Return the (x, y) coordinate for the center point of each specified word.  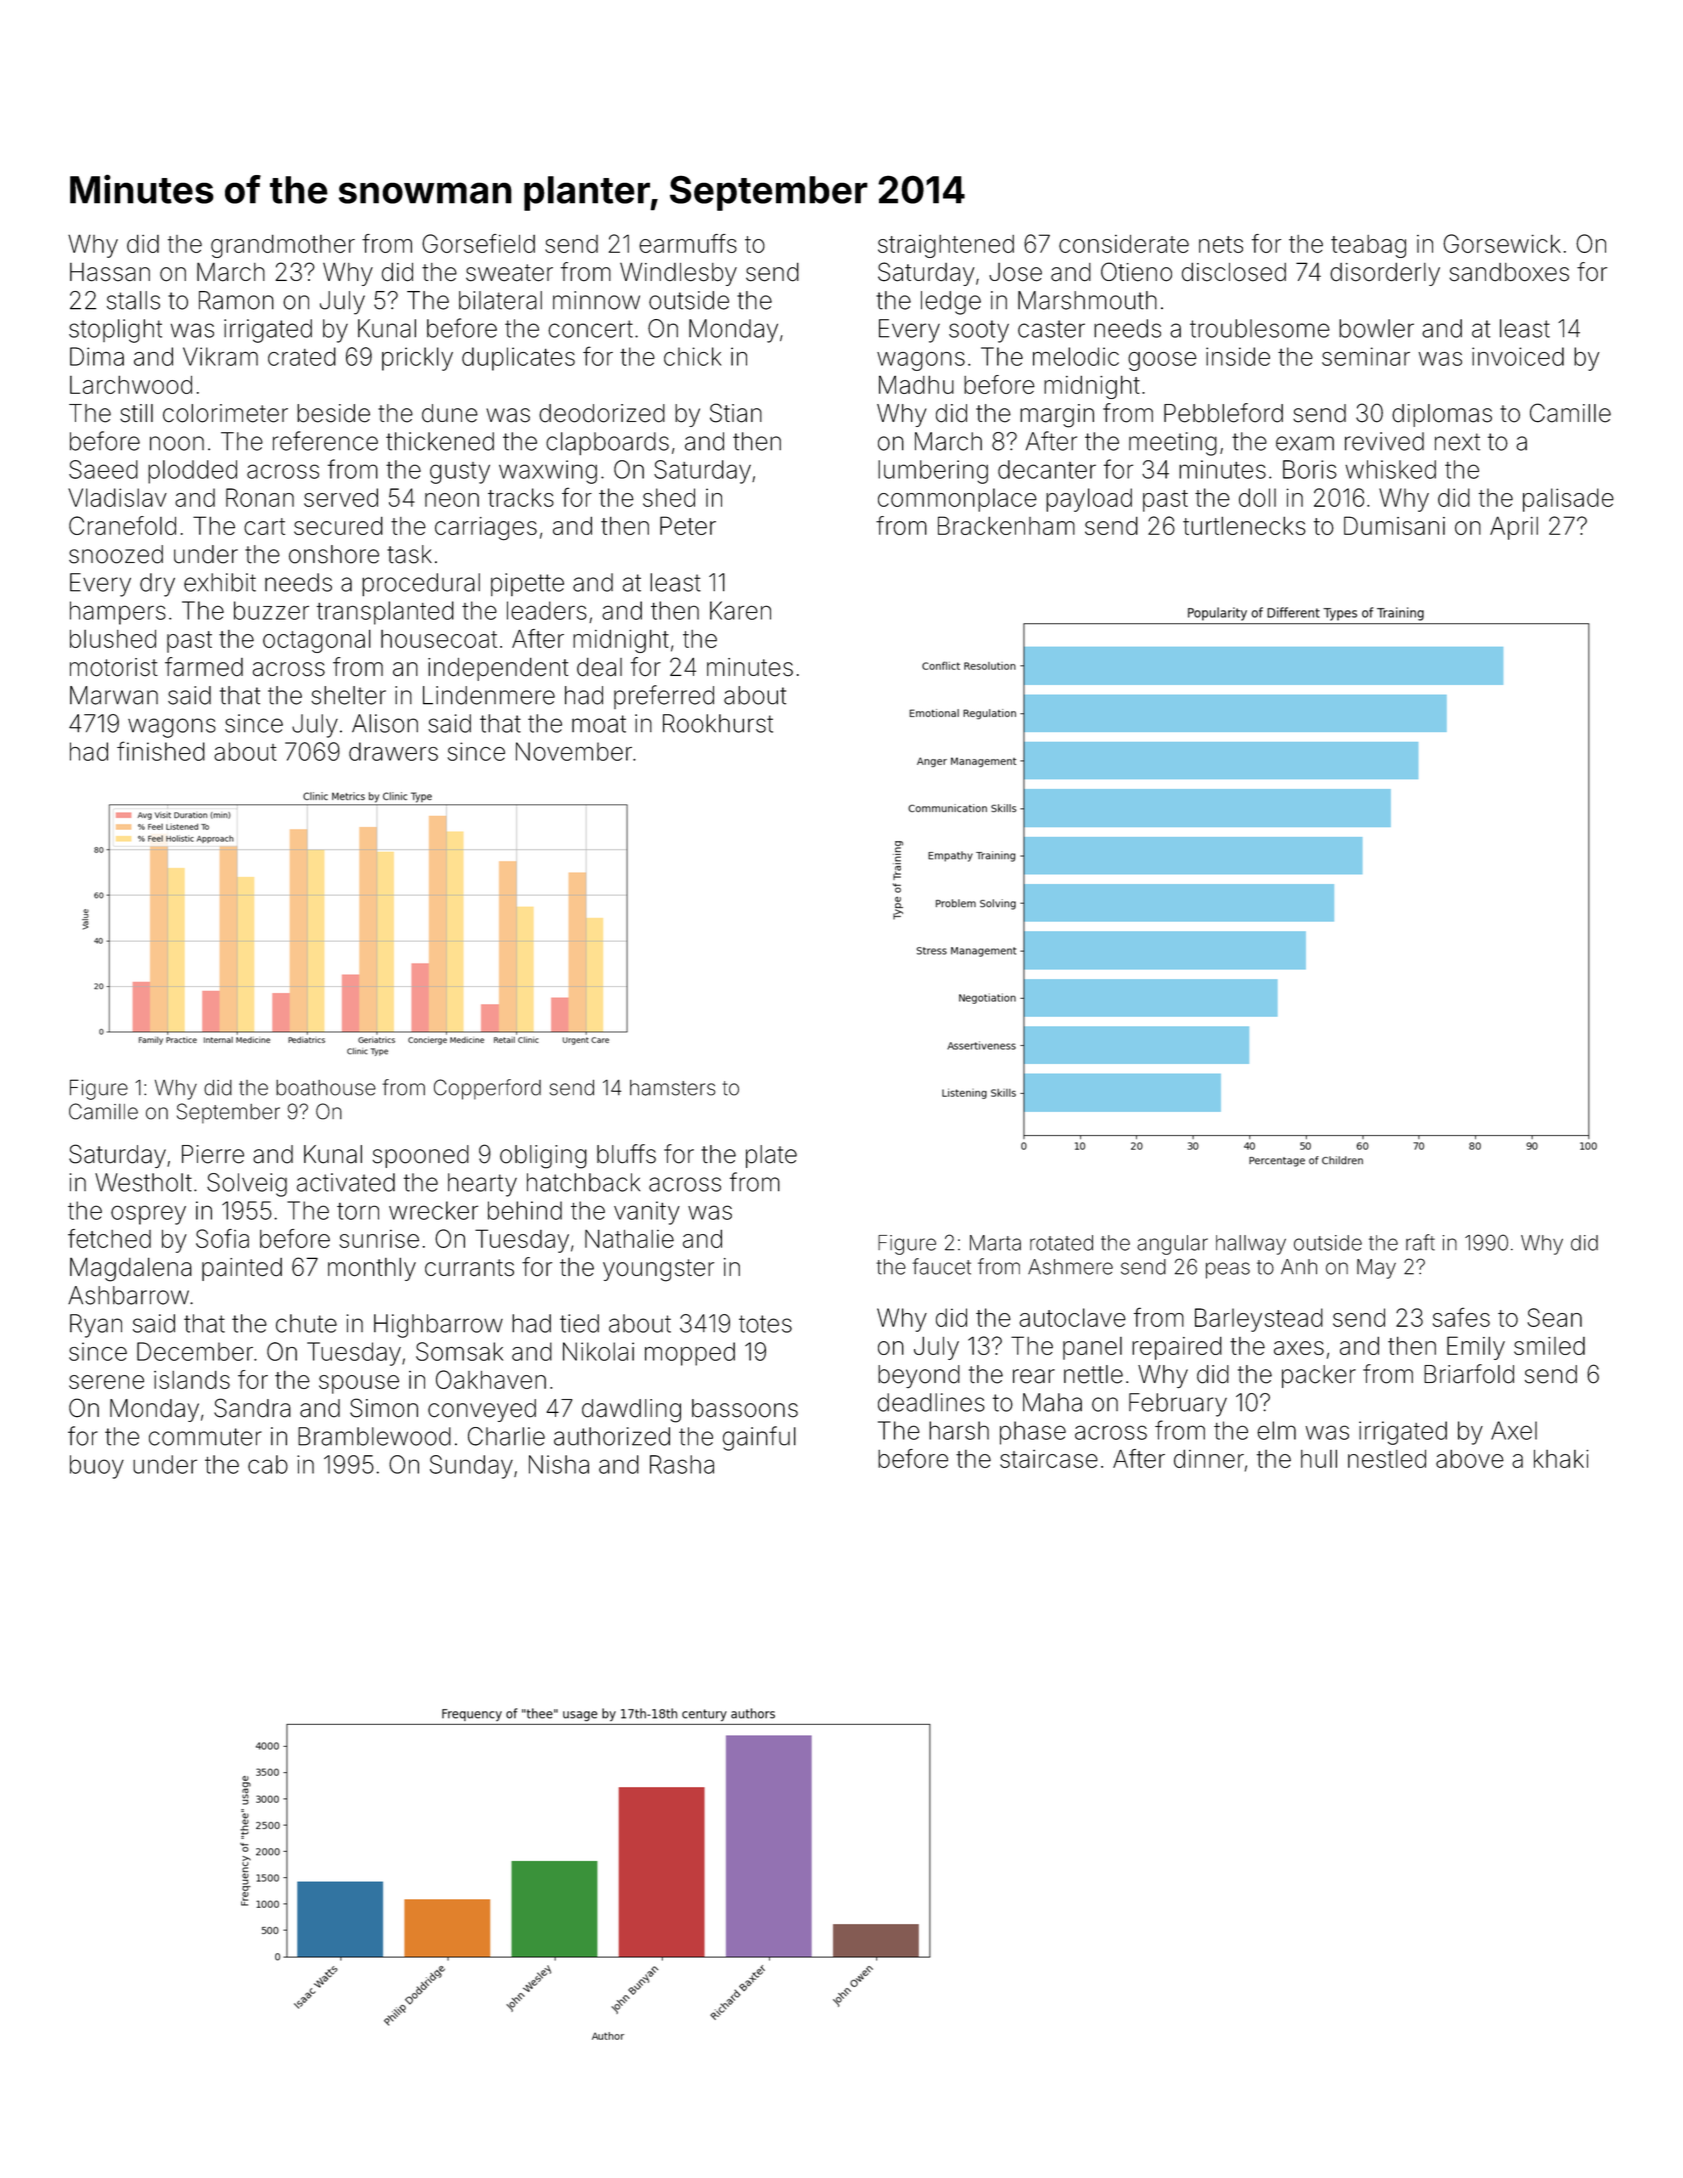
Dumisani (1394, 525)
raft (1420, 1242)
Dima (97, 356)
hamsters (672, 1088)
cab (268, 1464)
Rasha (682, 1464)
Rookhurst (718, 723)
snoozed (116, 554)
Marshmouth (1087, 300)
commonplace (957, 500)
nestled (1387, 1459)
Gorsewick (1502, 243)
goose (1162, 361)
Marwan (114, 695)
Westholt (143, 1182)
